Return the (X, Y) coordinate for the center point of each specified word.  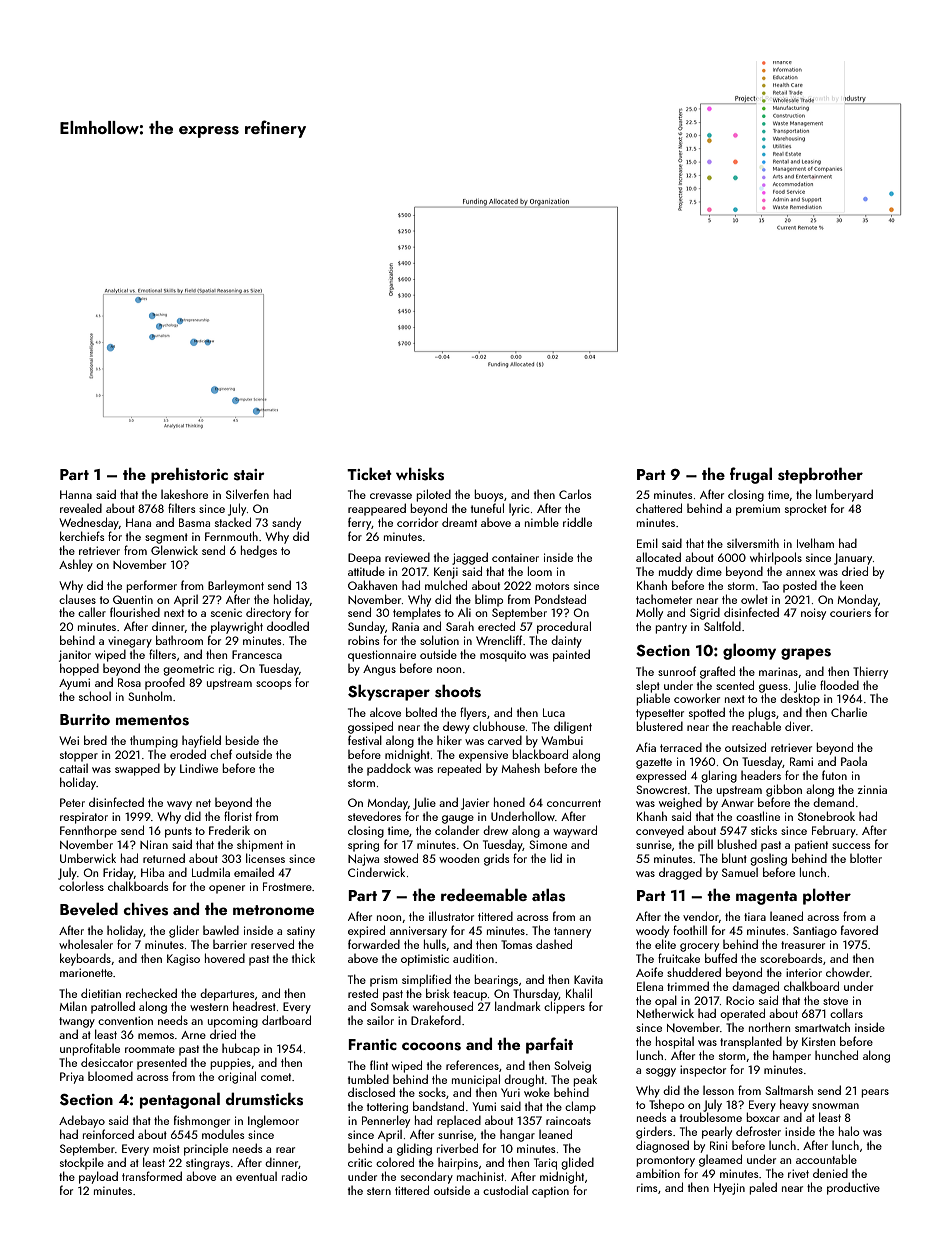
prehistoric (189, 475)
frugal (751, 475)
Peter (72, 802)
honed (509, 802)
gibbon (784, 790)
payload (98, 1177)
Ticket (369, 473)
